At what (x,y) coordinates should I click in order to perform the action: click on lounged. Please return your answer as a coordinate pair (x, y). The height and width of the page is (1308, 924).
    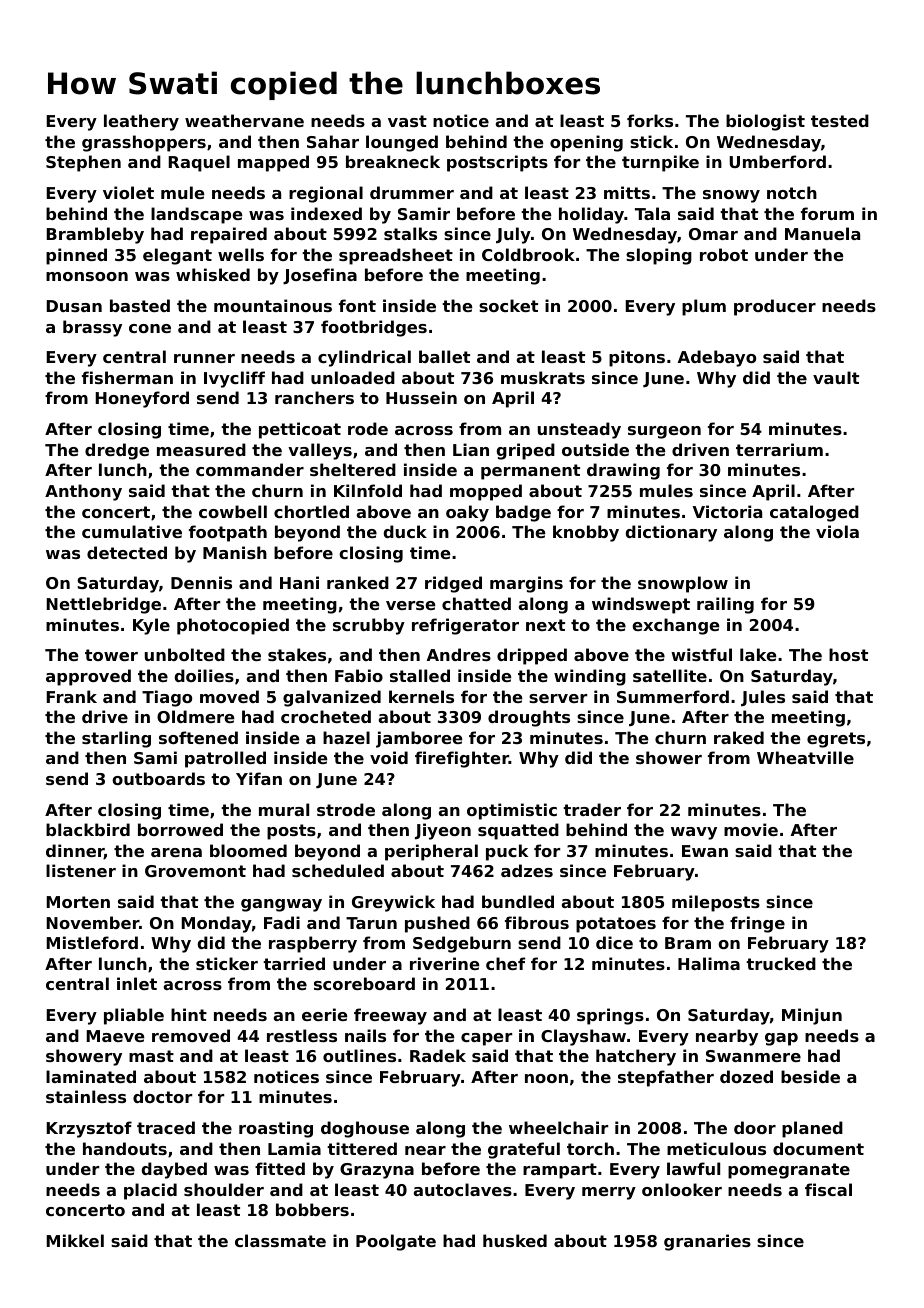
    Looking at the image, I should click on (402, 143).
